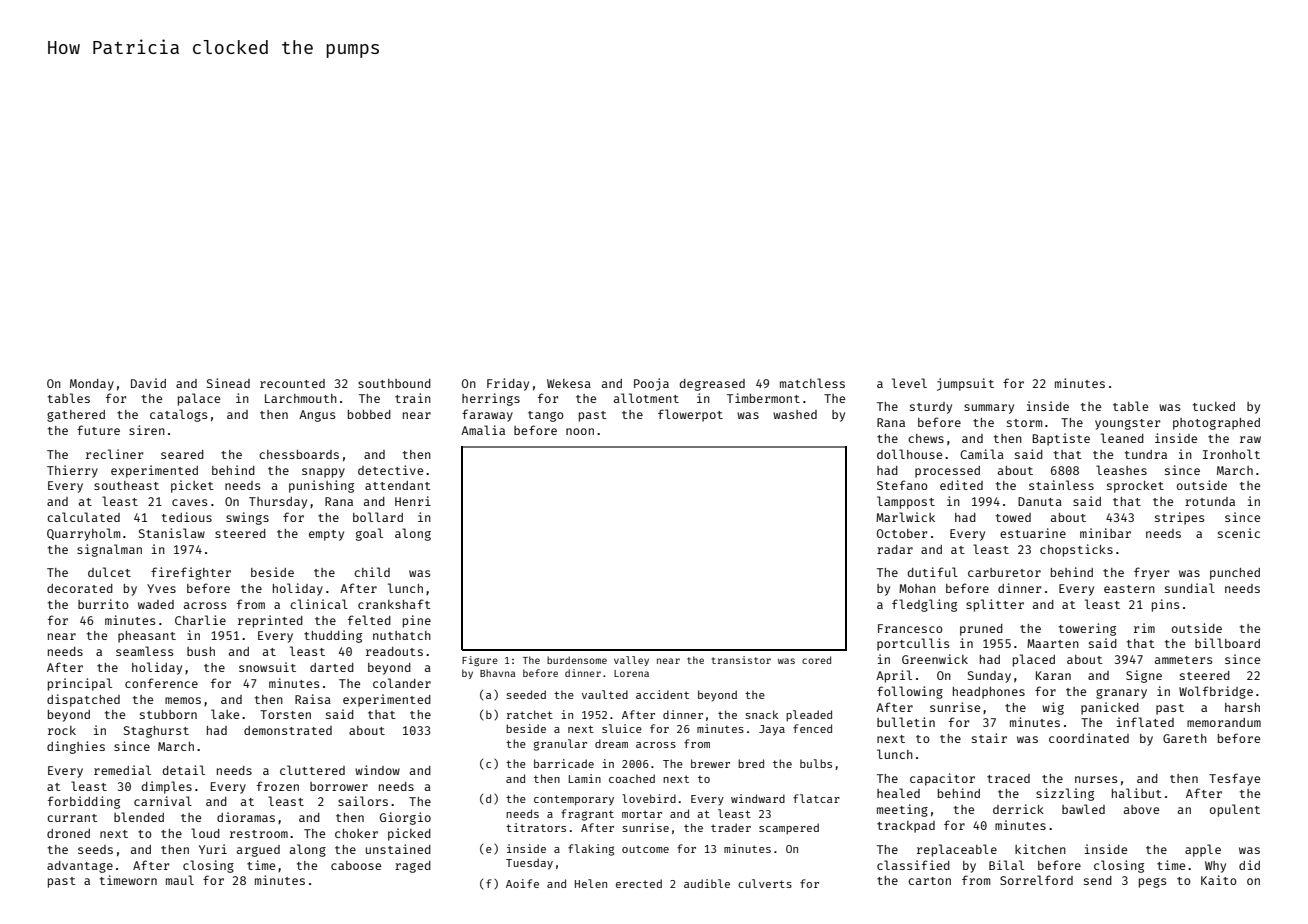 This screenshot has width=1308, height=924. I want to click on photographed, so click(1216, 424).
